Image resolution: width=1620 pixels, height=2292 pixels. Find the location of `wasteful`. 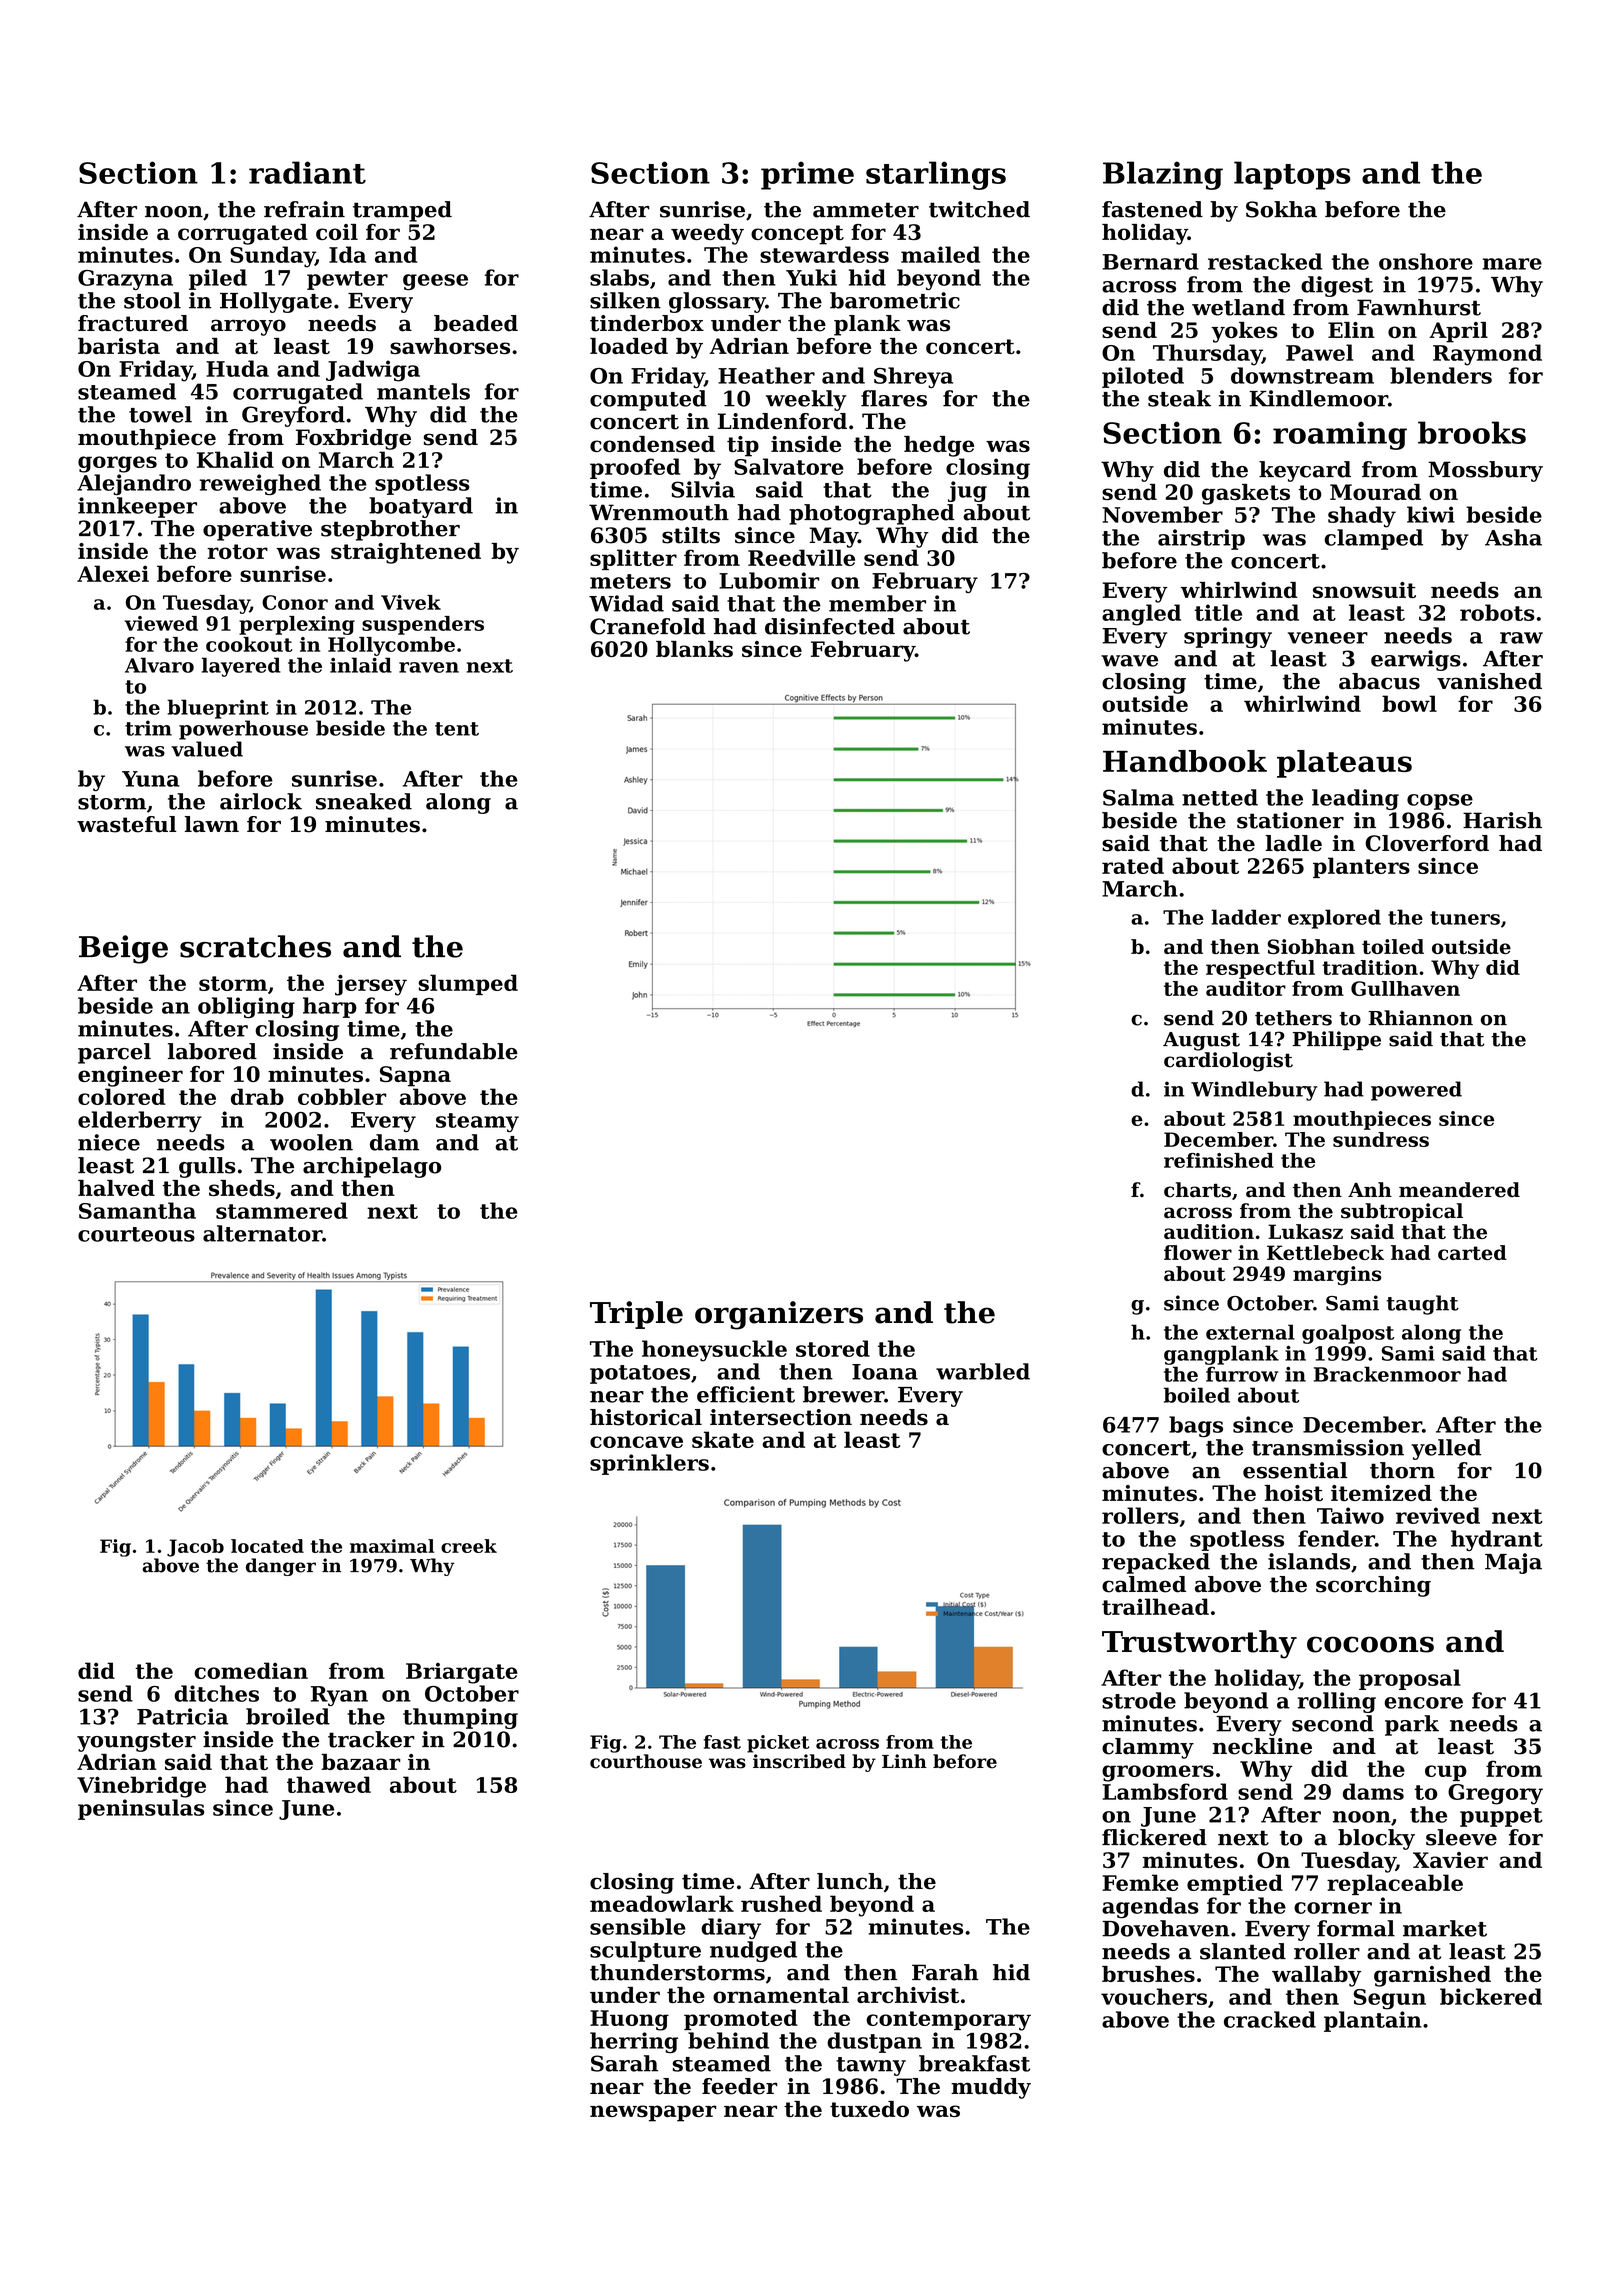

wasteful is located at coordinates (127, 824).
